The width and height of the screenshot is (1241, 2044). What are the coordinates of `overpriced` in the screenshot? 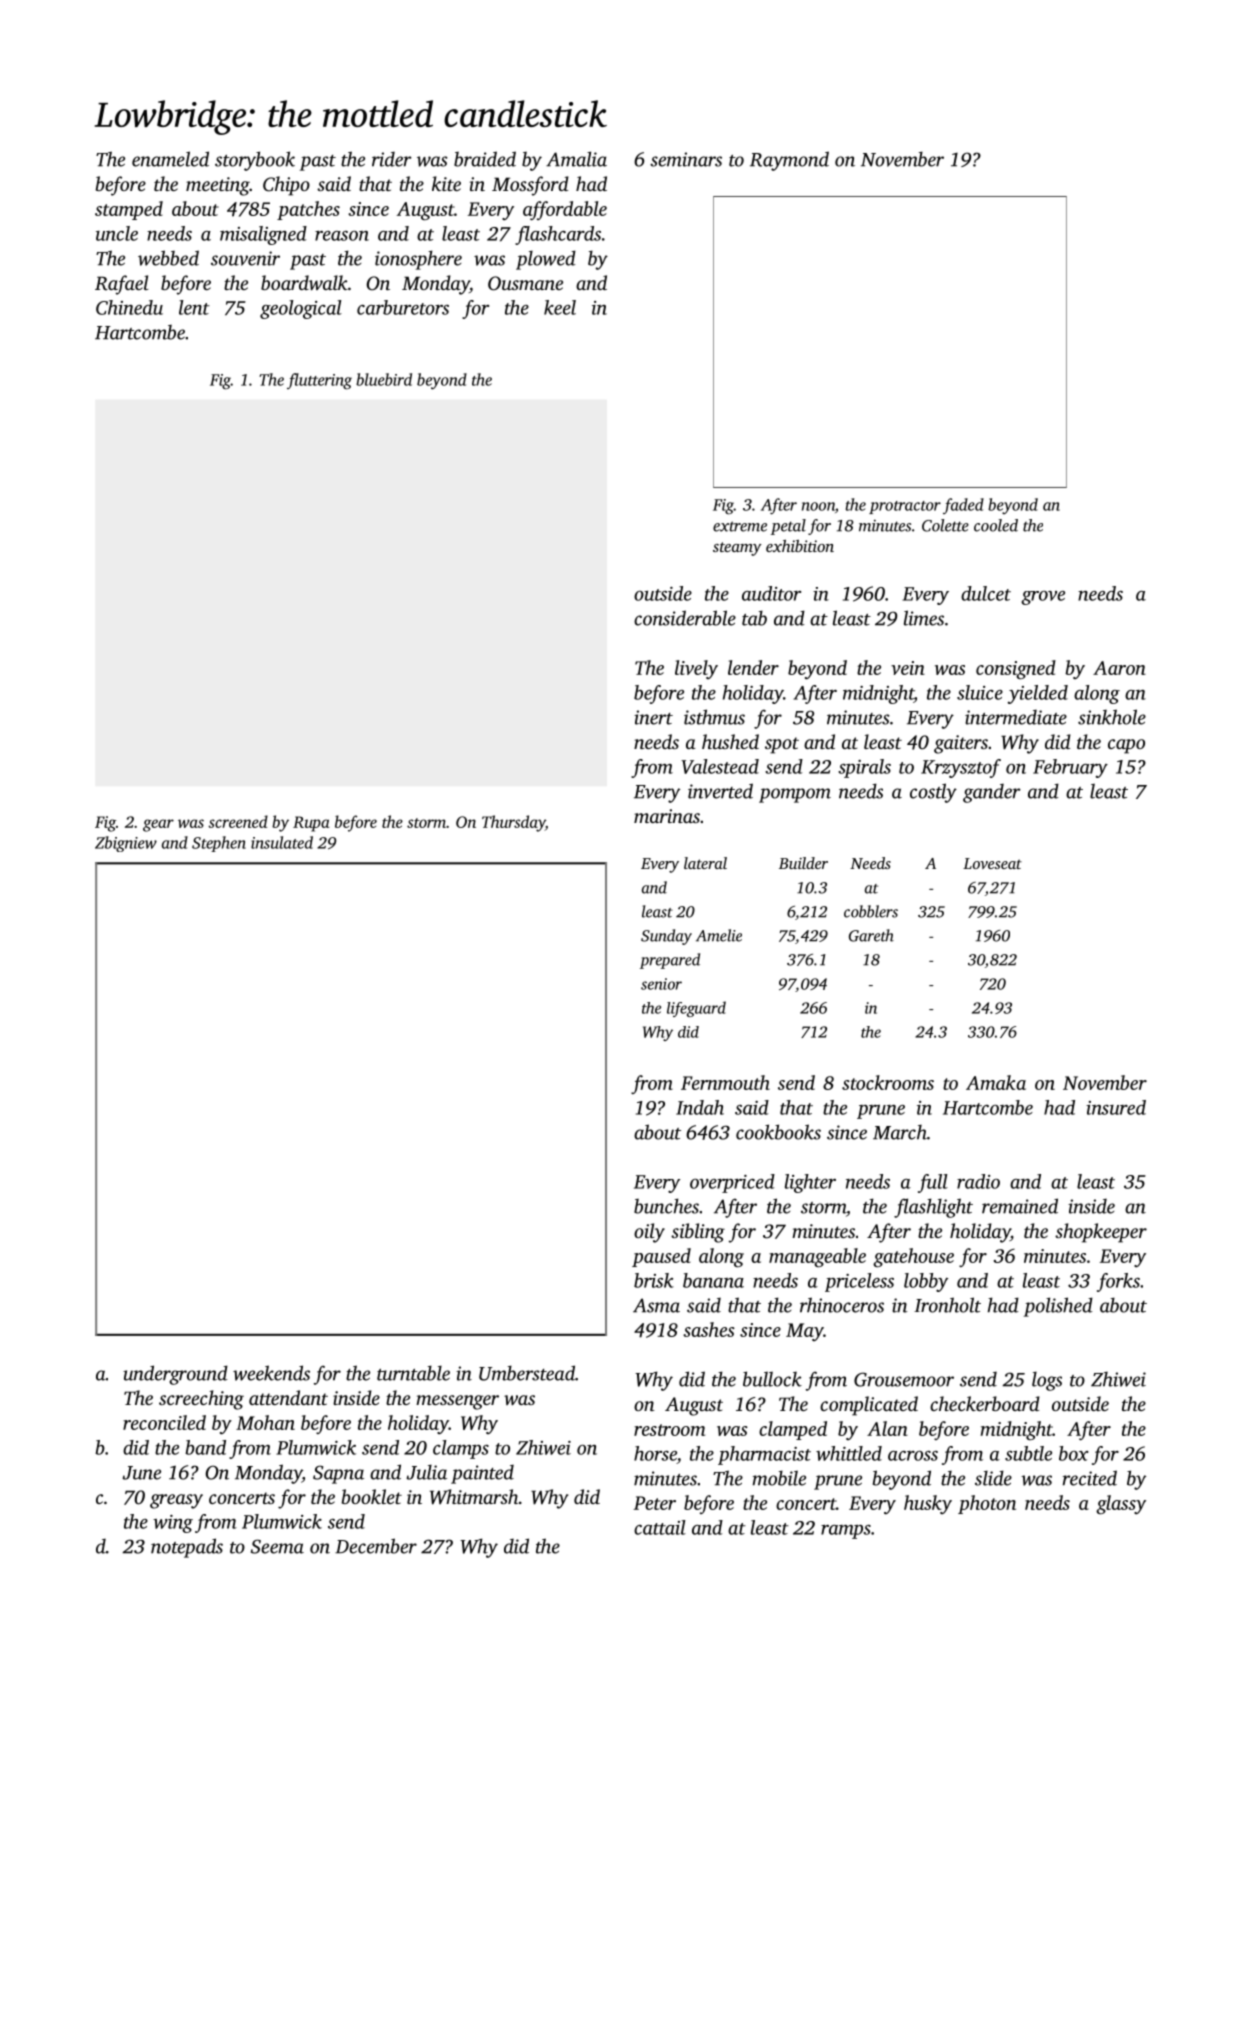 It's located at (732, 1183).
